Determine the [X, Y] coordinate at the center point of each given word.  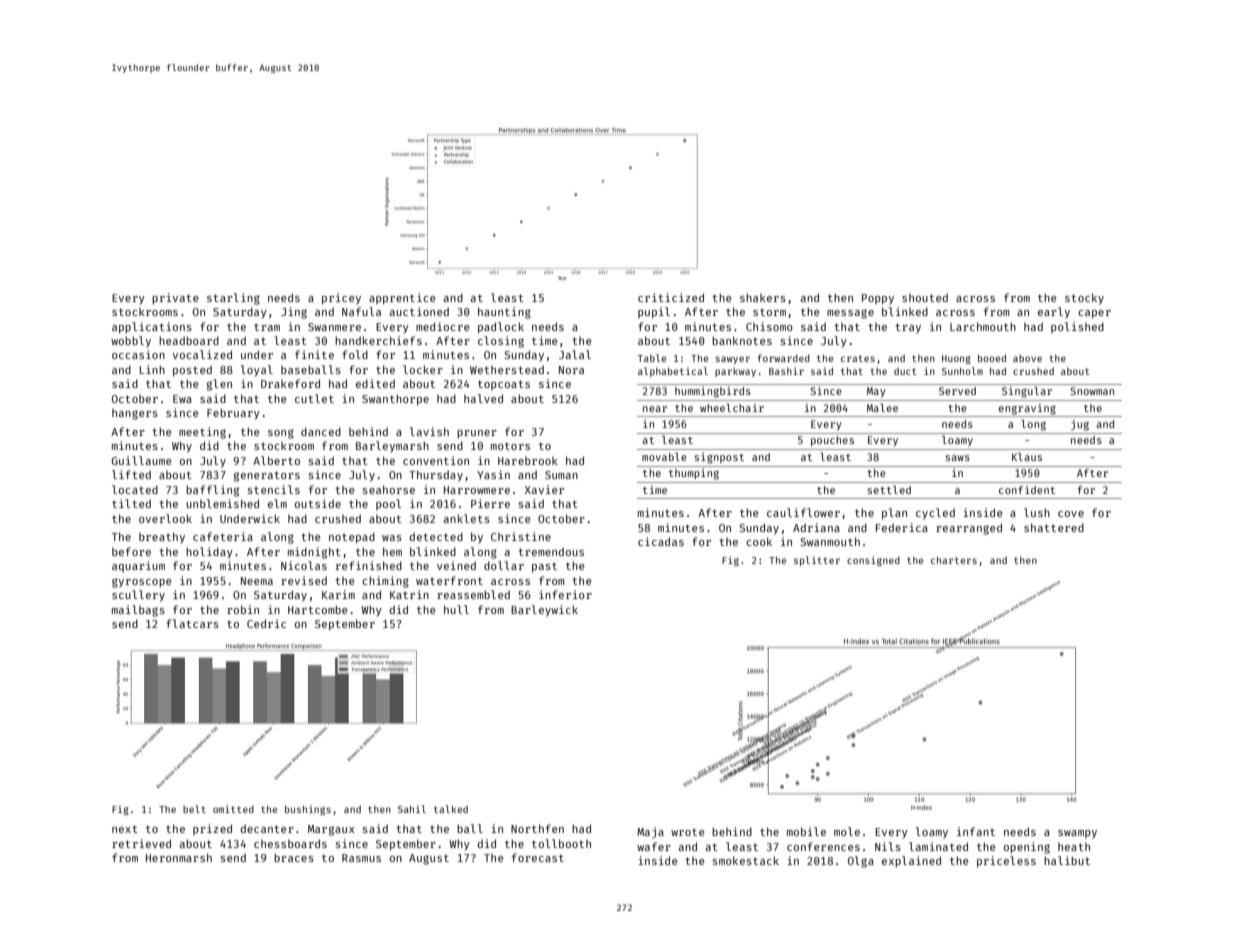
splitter [817, 561]
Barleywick [544, 611]
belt [194, 809]
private [175, 298]
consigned [873, 561]
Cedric [266, 623]
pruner [477, 434]
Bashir [786, 371]
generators [267, 476]
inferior [565, 594]
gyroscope [142, 583]
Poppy [878, 299]
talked [451, 809]
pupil [654, 313]
